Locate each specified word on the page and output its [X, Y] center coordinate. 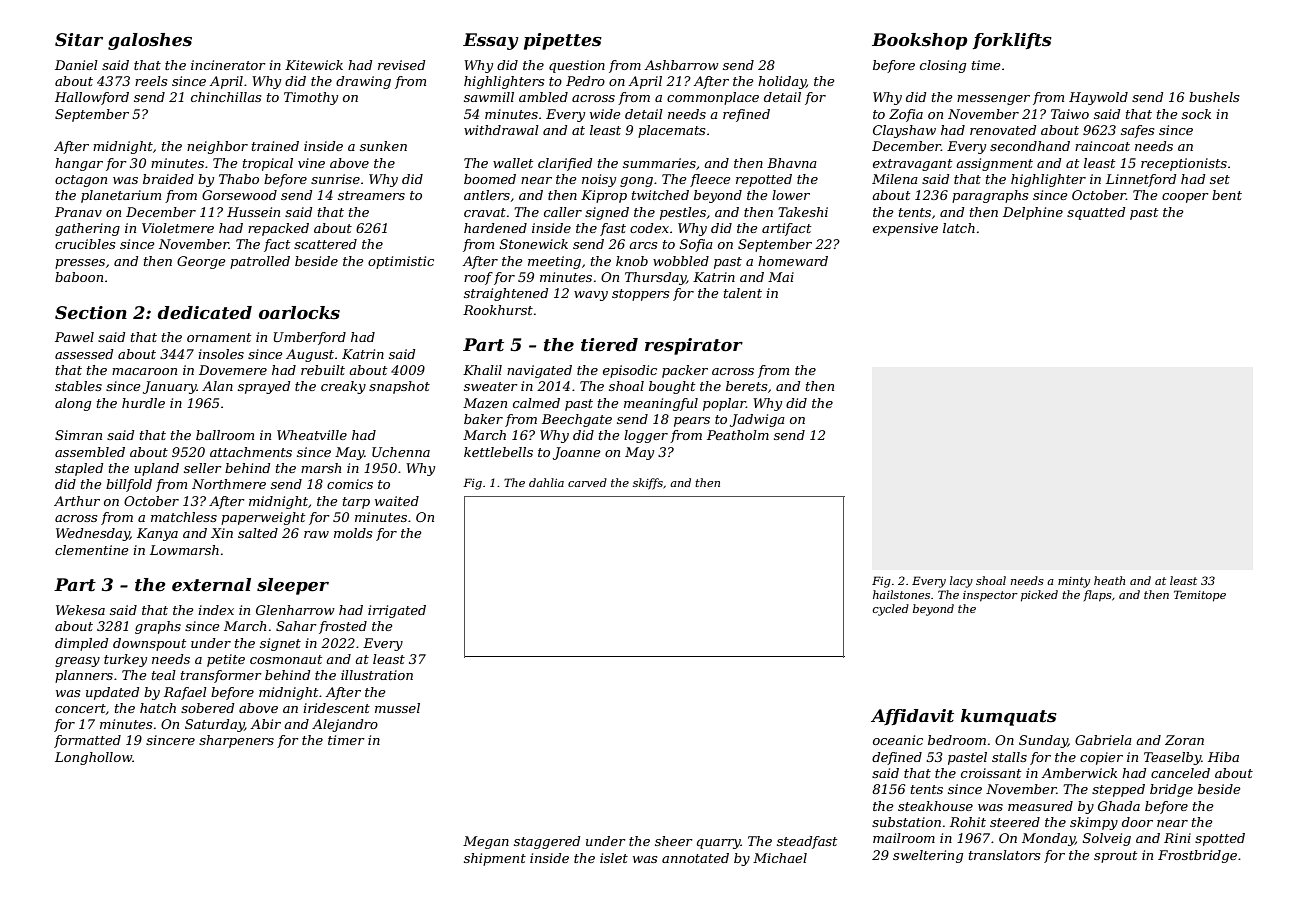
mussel [397, 708]
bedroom [957, 740]
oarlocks [299, 313]
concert [80, 708]
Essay [491, 41]
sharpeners [236, 741]
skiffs [648, 484]
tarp [356, 503]
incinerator [228, 65]
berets [746, 386]
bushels [1214, 97]
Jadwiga [757, 420]
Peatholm [738, 435]
